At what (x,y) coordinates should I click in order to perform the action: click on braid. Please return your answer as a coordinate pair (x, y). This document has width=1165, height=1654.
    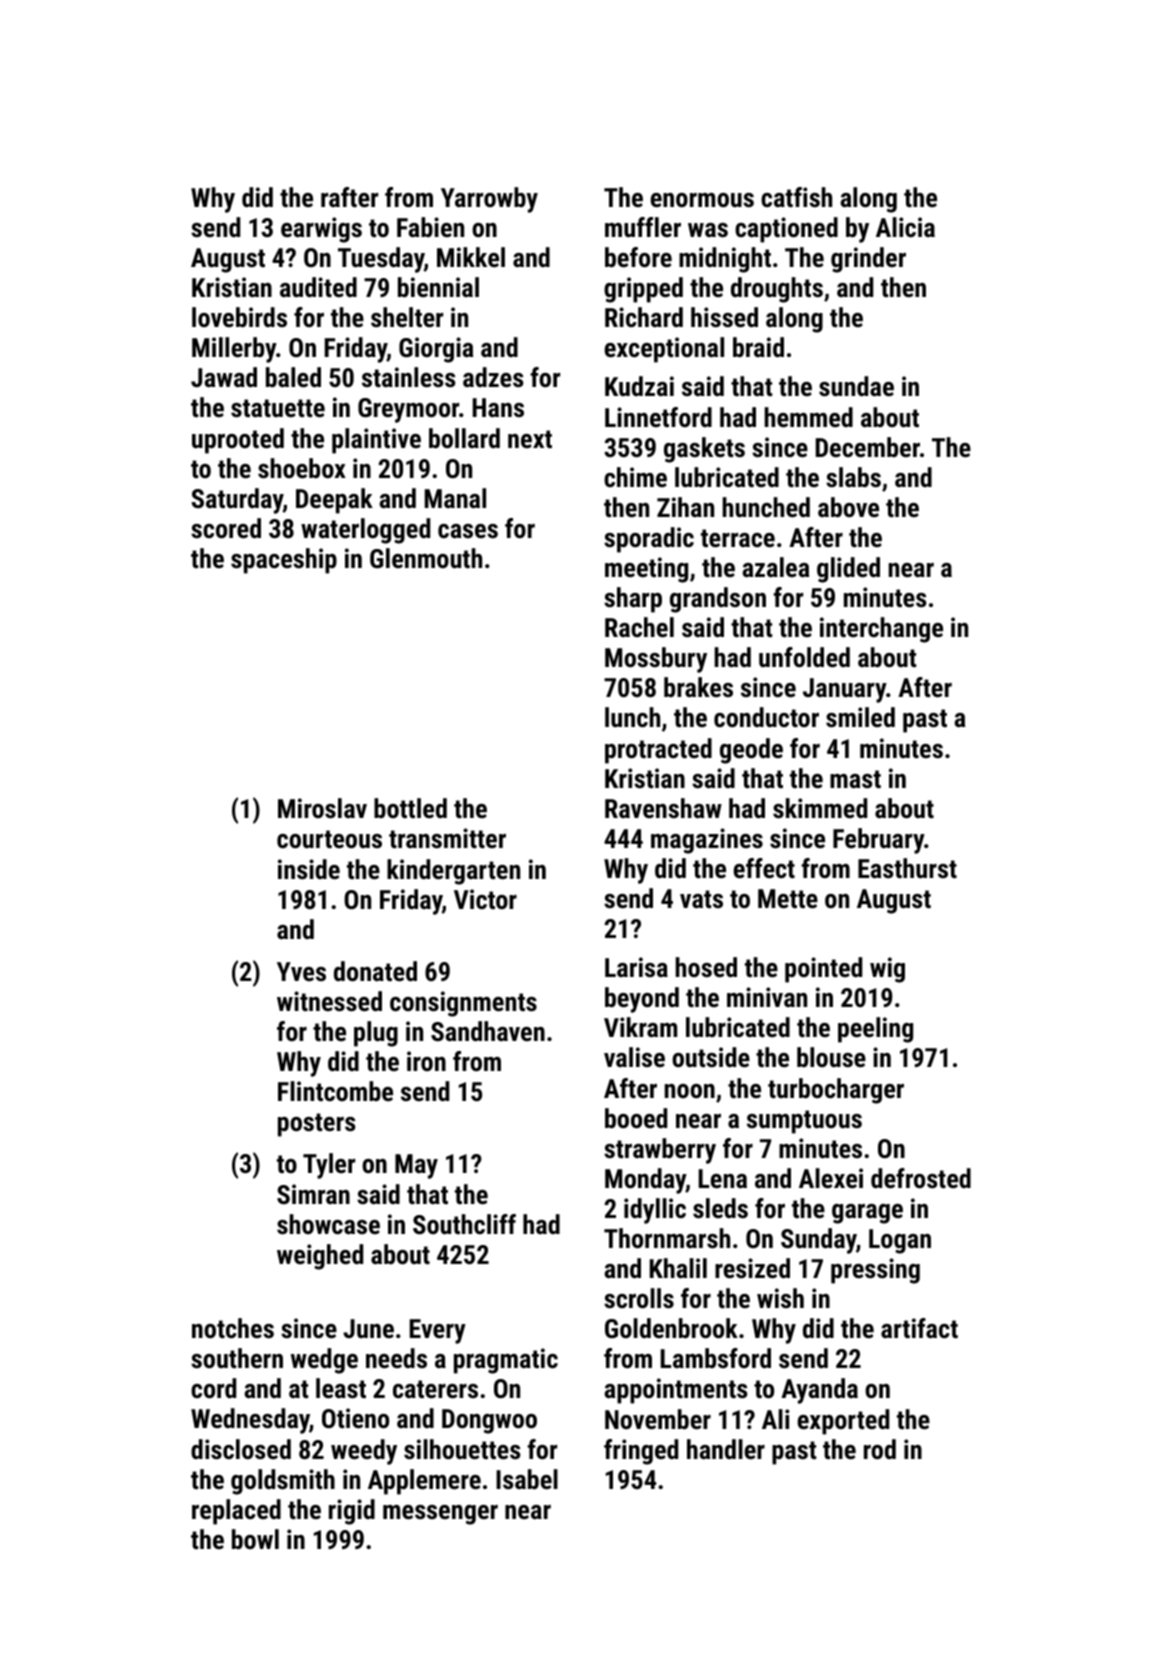
    Looking at the image, I should click on (758, 347).
